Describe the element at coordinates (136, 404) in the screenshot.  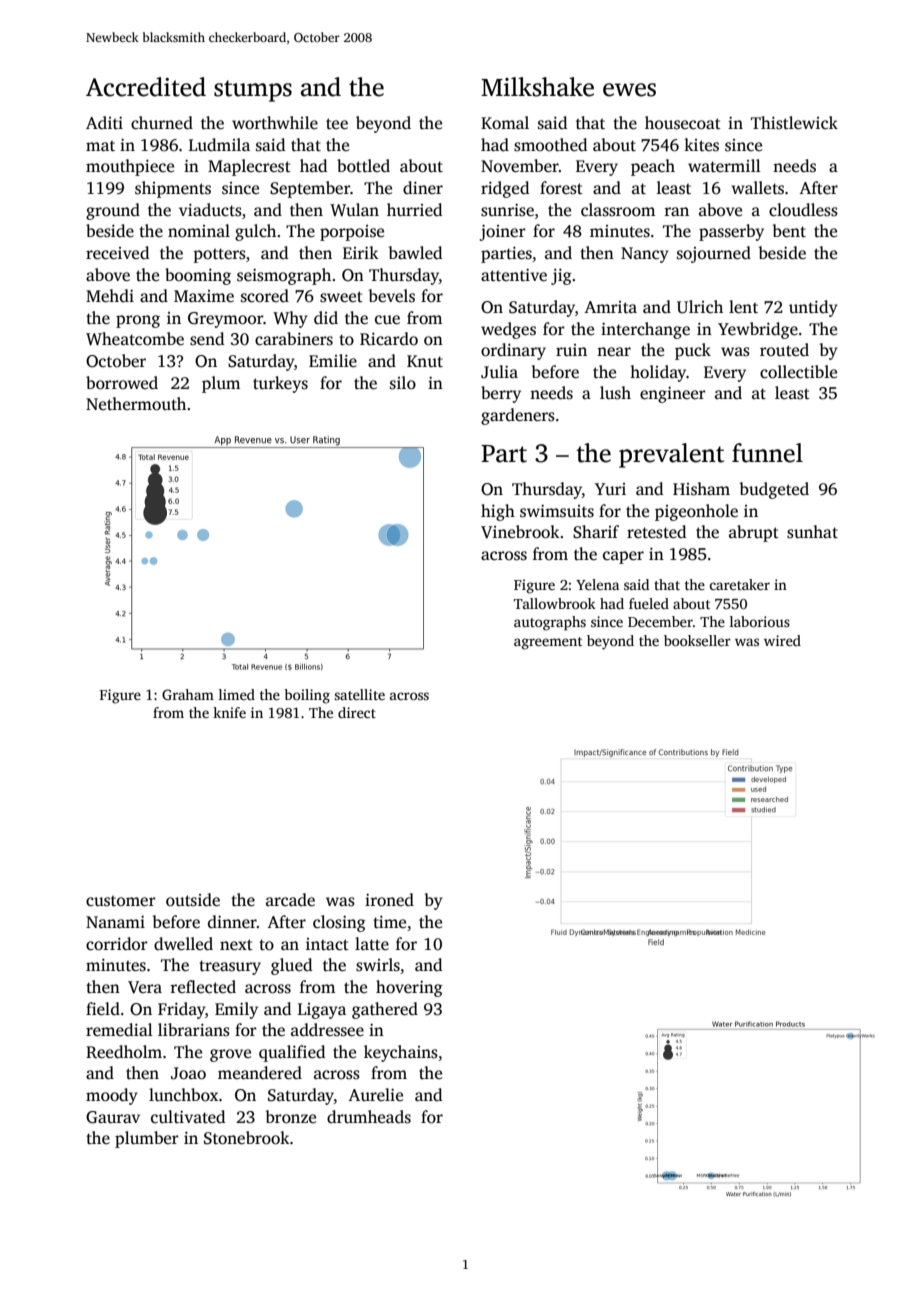
I see `Nethermouth` at that location.
